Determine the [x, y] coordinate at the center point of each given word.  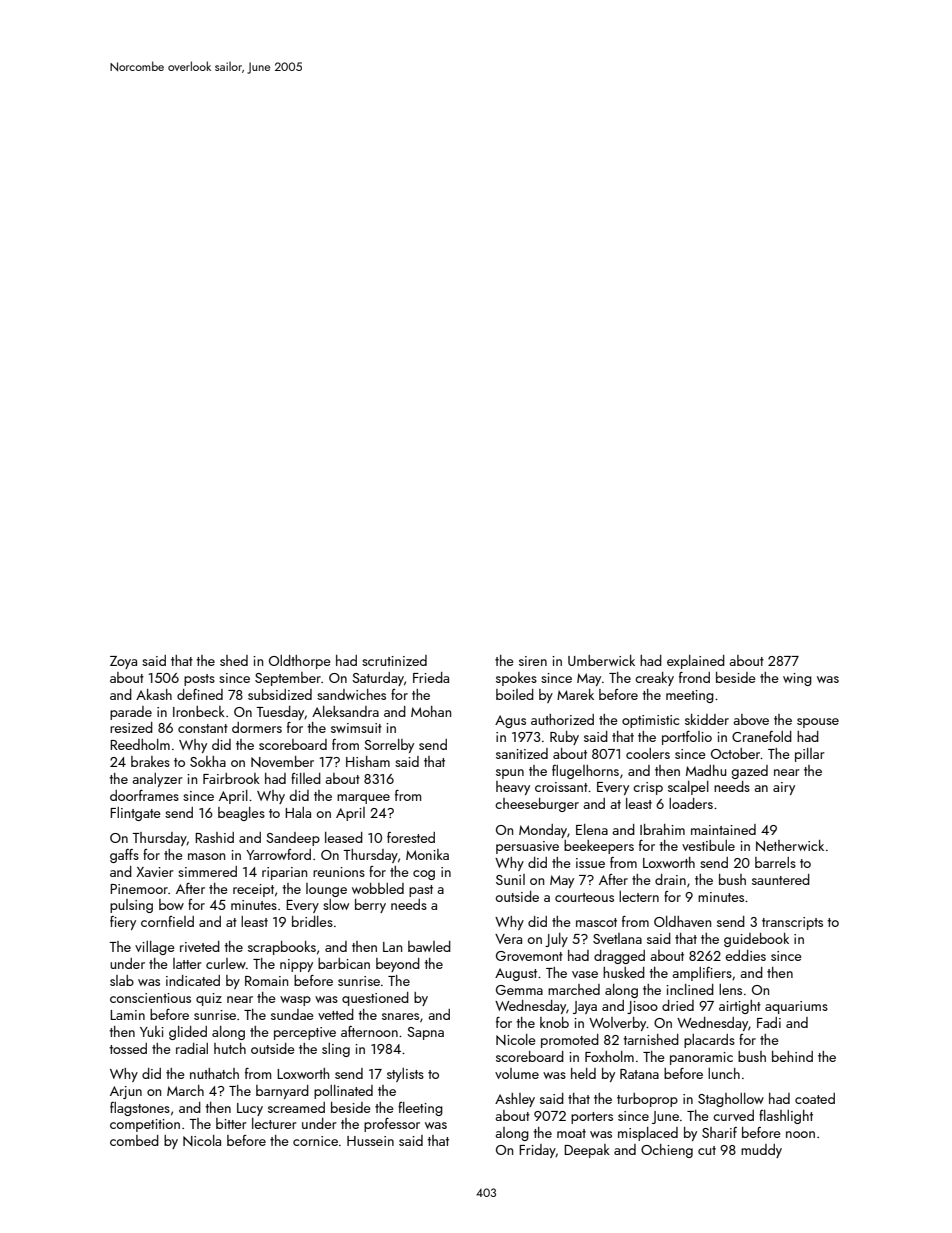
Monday [543, 831]
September [288, 679]
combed [134, 1140]
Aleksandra [345, 711]
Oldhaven [682, 921]
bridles [312, 921]
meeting [690, 696]
